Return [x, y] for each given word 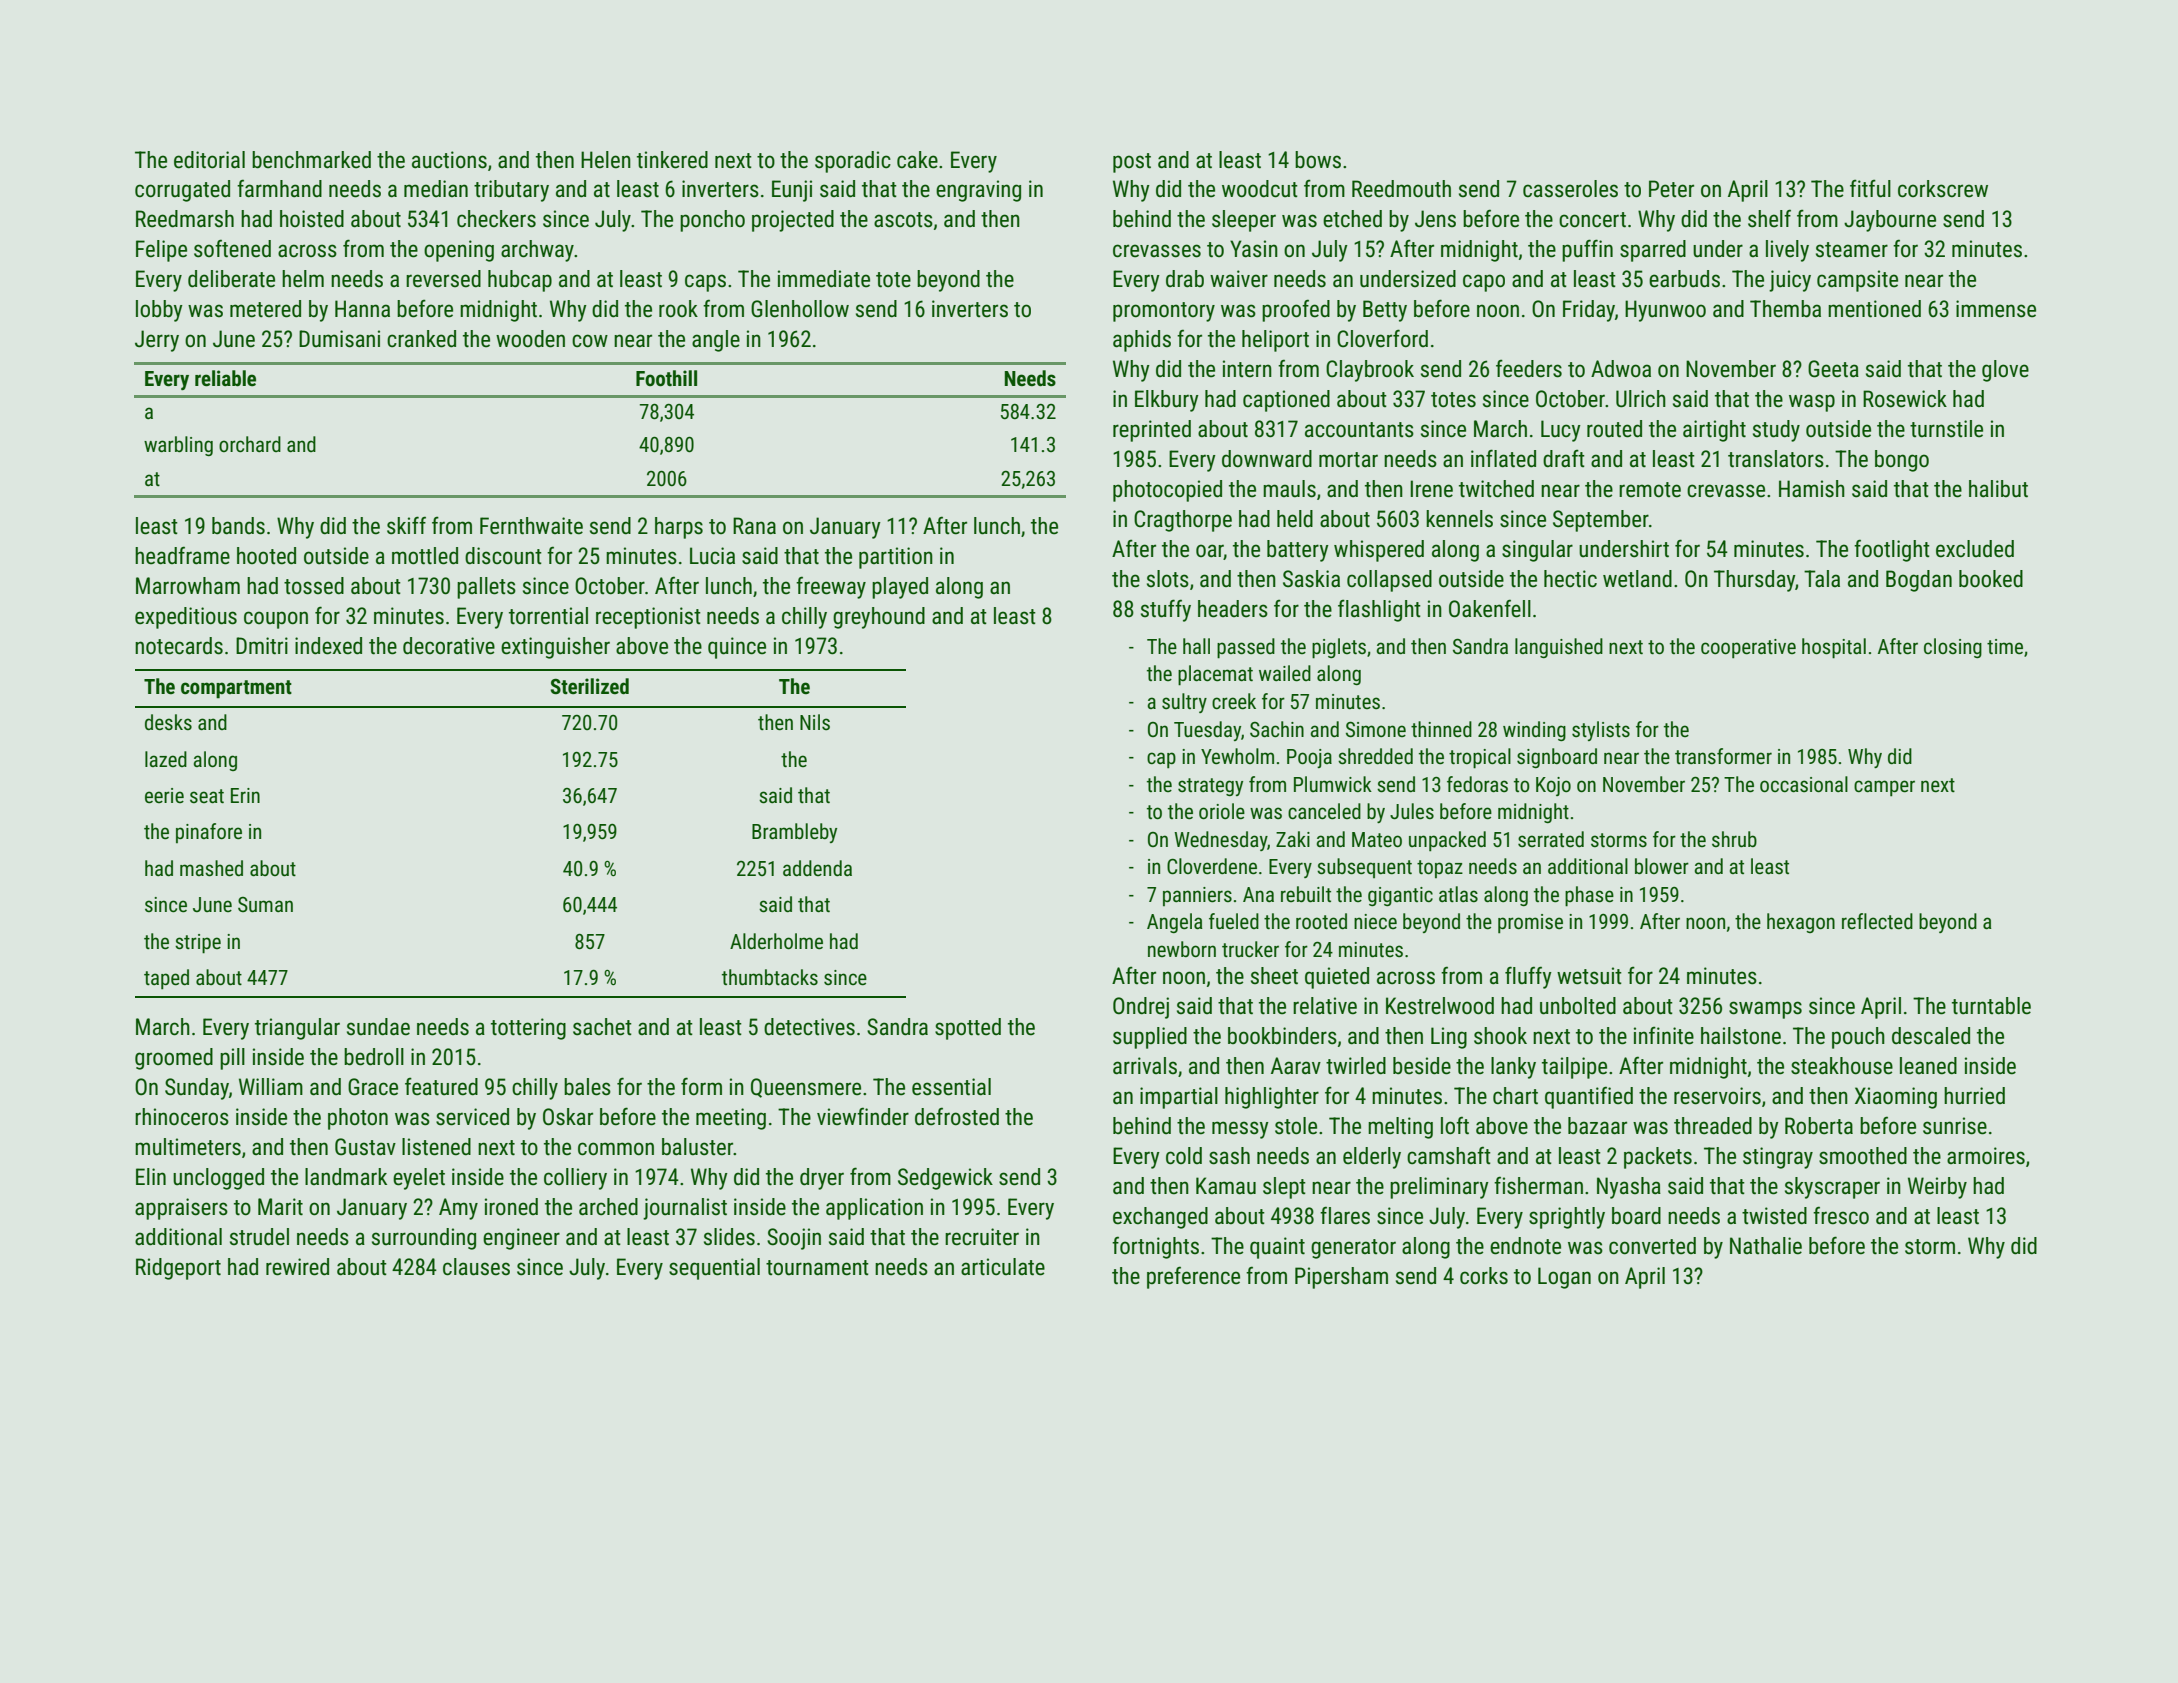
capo [1484, 283]
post [1132, 163]
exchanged [1160, 1218]
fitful [1870, 188]
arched [608, 1207]
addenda [817, 868]
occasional [1804, 784]
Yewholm [1237, 756]
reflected [1877, 921]
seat [207, 796]
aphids [1142, 341]
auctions [449, 160]
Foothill [666, 378]
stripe [198, 944]
